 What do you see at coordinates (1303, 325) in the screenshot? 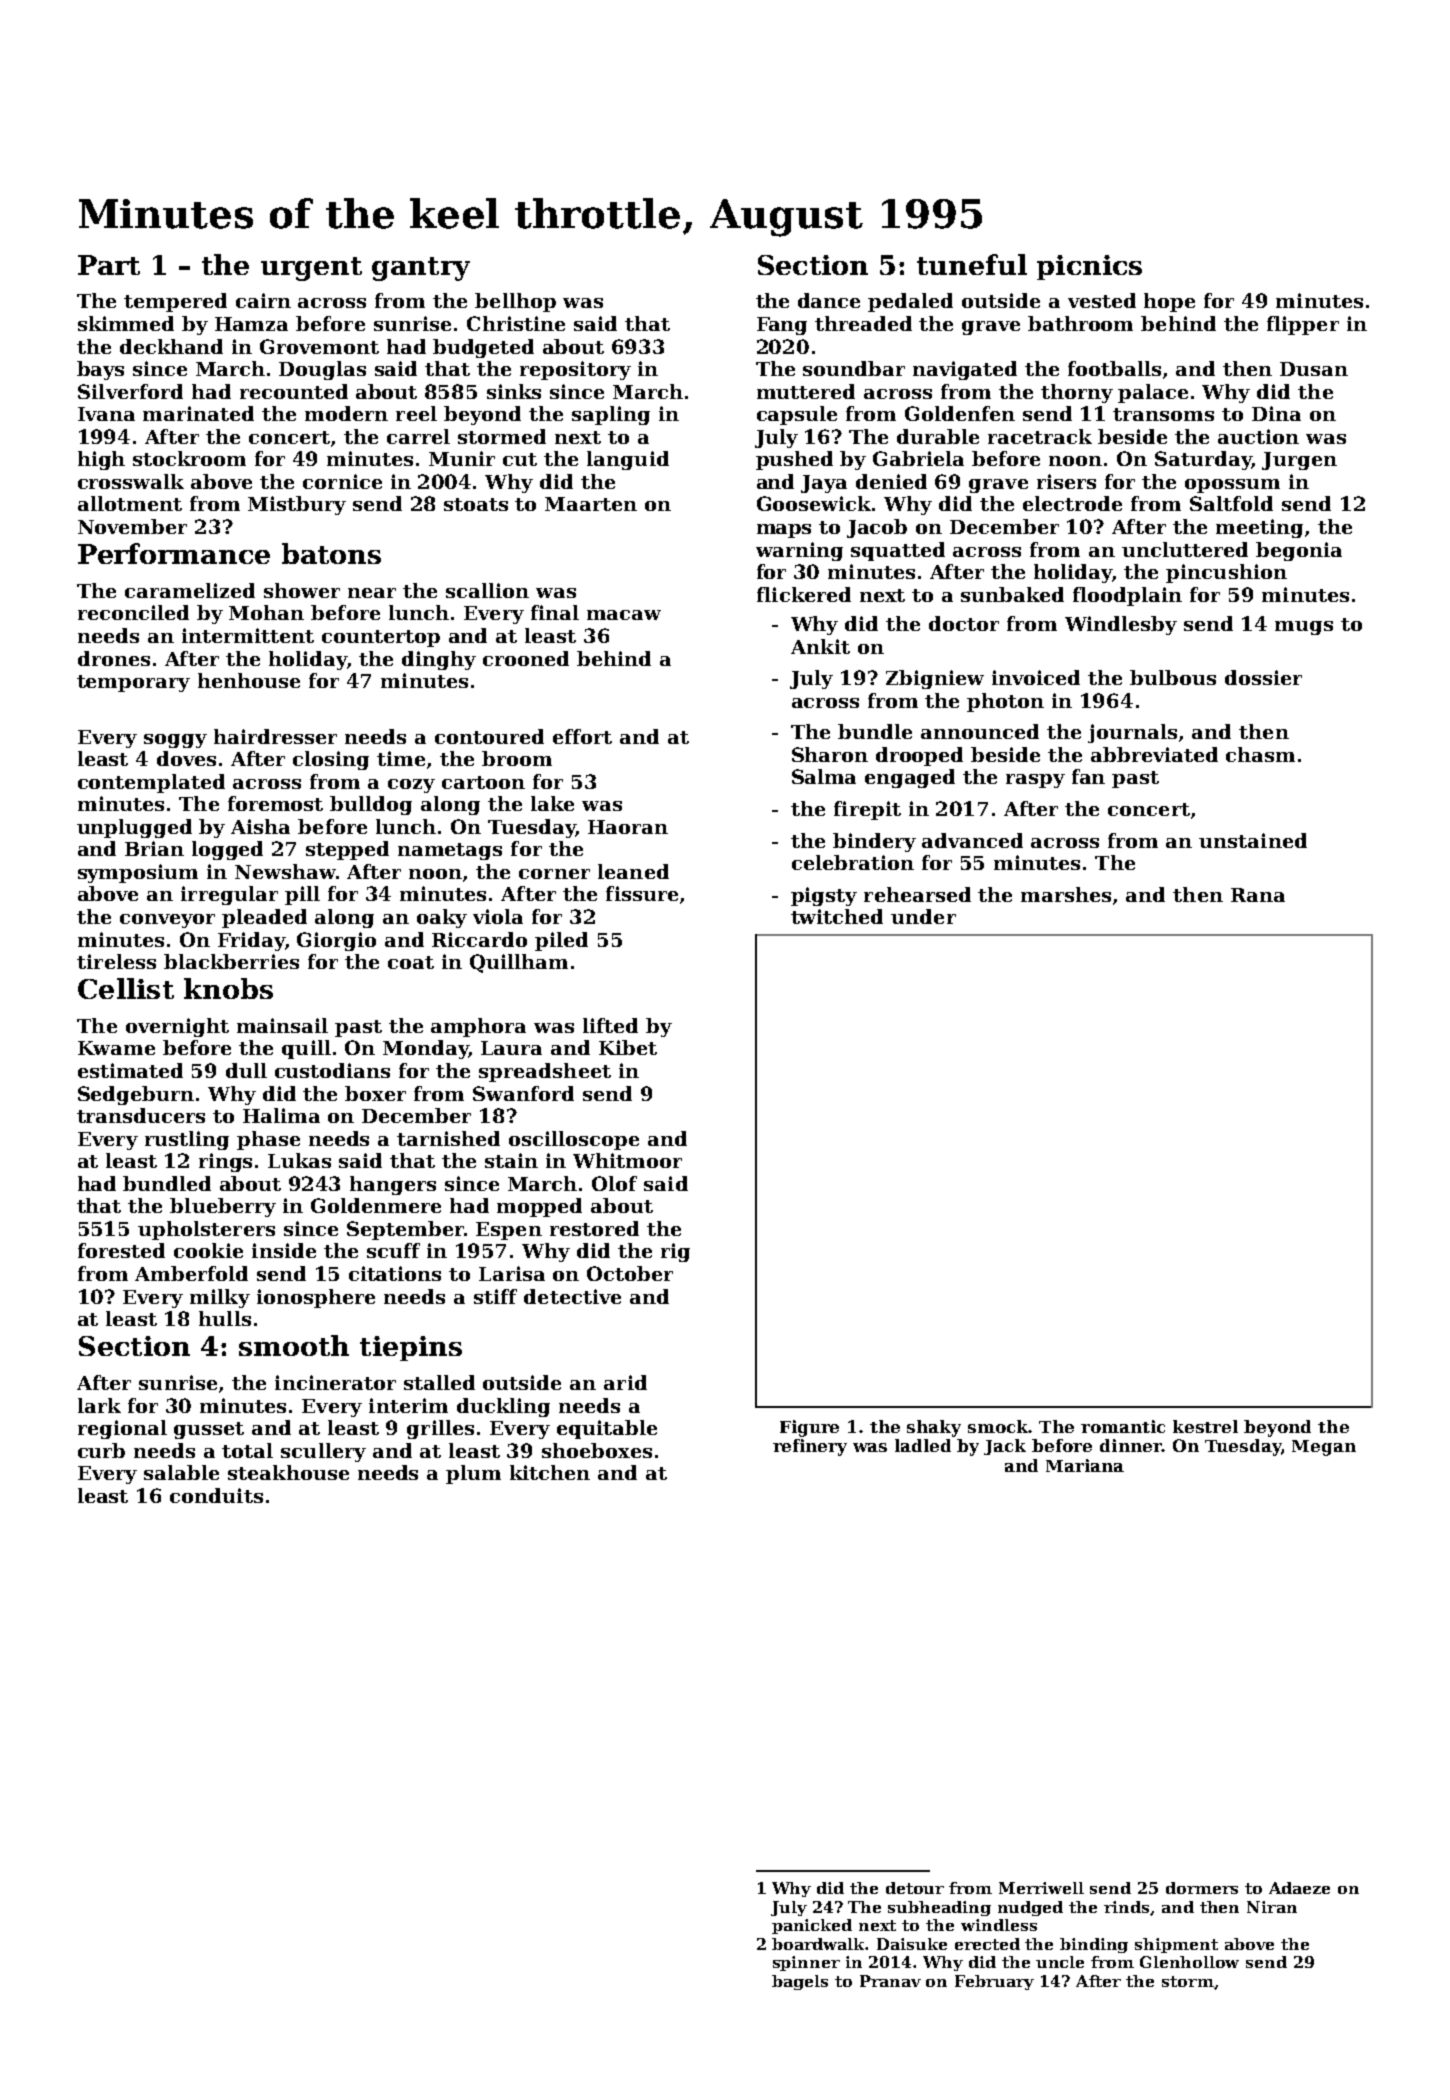
I see `flipper` at bounding box center [1303, 325].
